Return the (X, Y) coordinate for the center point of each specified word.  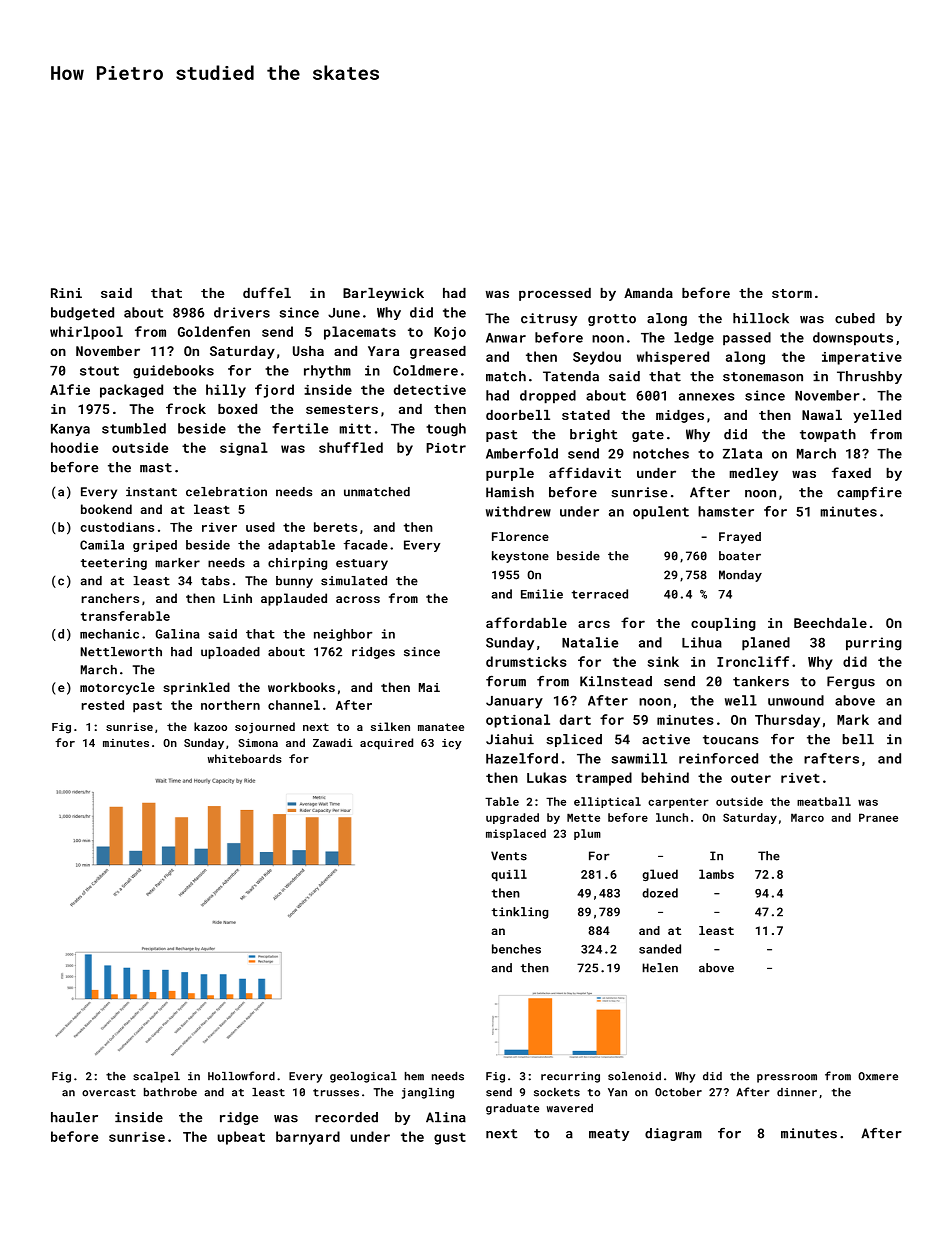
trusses (336, 1093)
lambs (716, 874)
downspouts (853, 339)
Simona (258, 743)
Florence (520, 536)
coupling (723, 624)
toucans (731, 740)
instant (151, 492)
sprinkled (196, 688)
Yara (383, 351)
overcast (109, 1093)
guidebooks (173, 372)
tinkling (520, 913)
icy (452, 744)
